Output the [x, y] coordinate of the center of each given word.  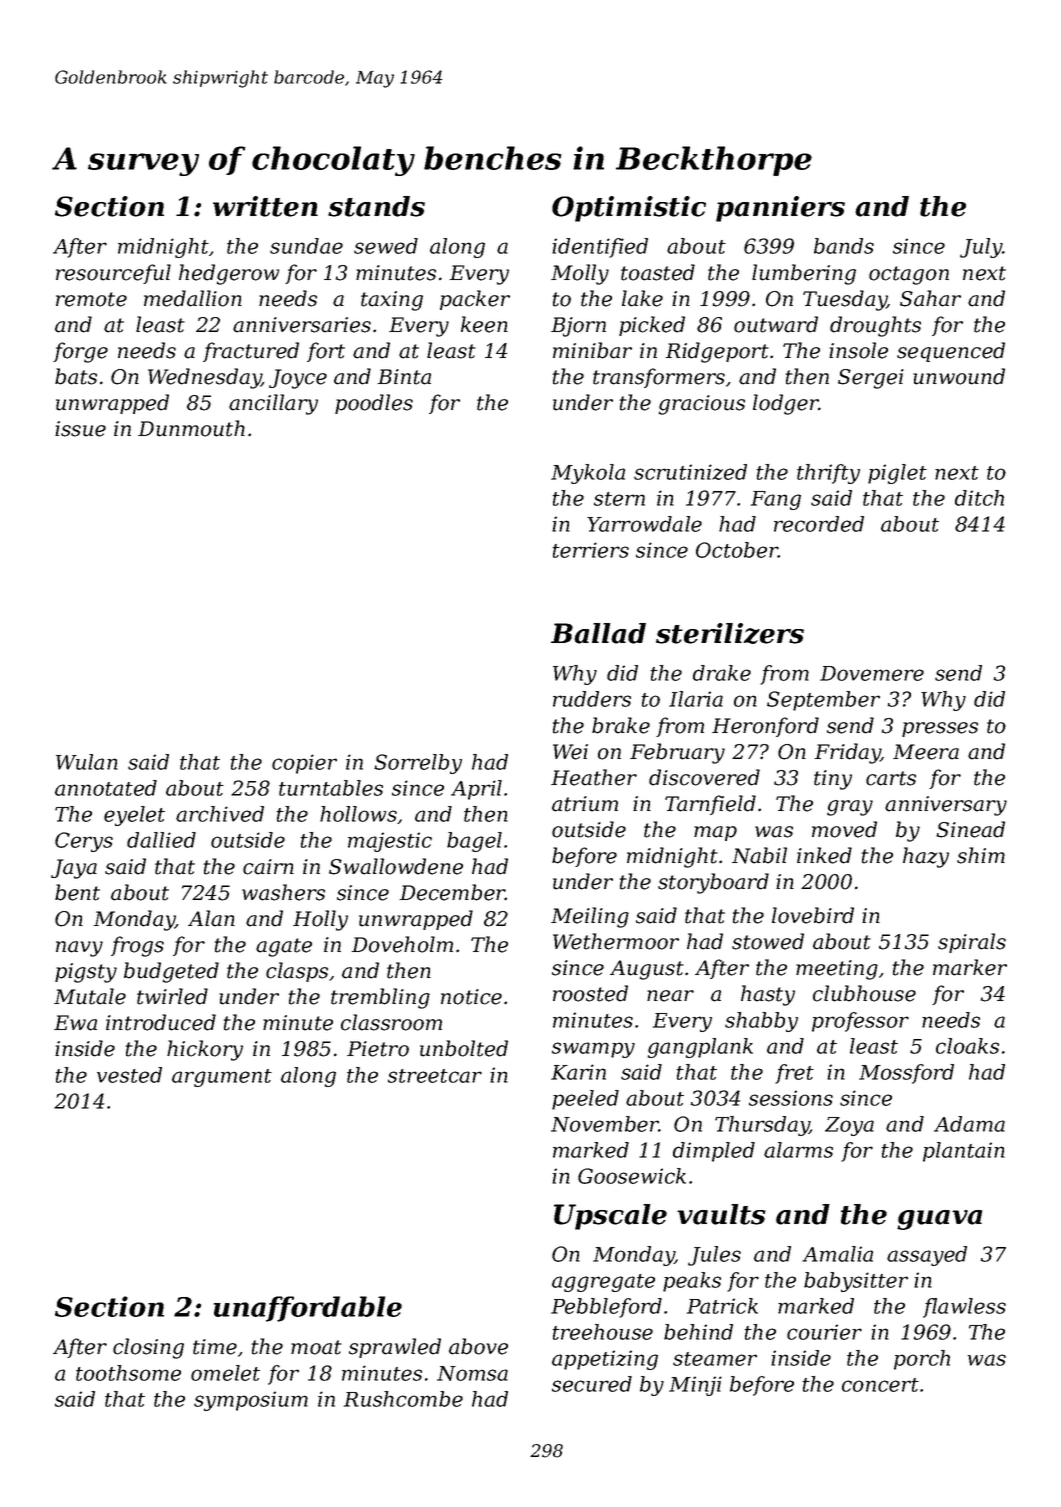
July [981, 248]
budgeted [171, 972]
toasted [658, 272]
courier [824, 1332]
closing [148, 1348]
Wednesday [204, 378]
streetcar [435, 1076]
